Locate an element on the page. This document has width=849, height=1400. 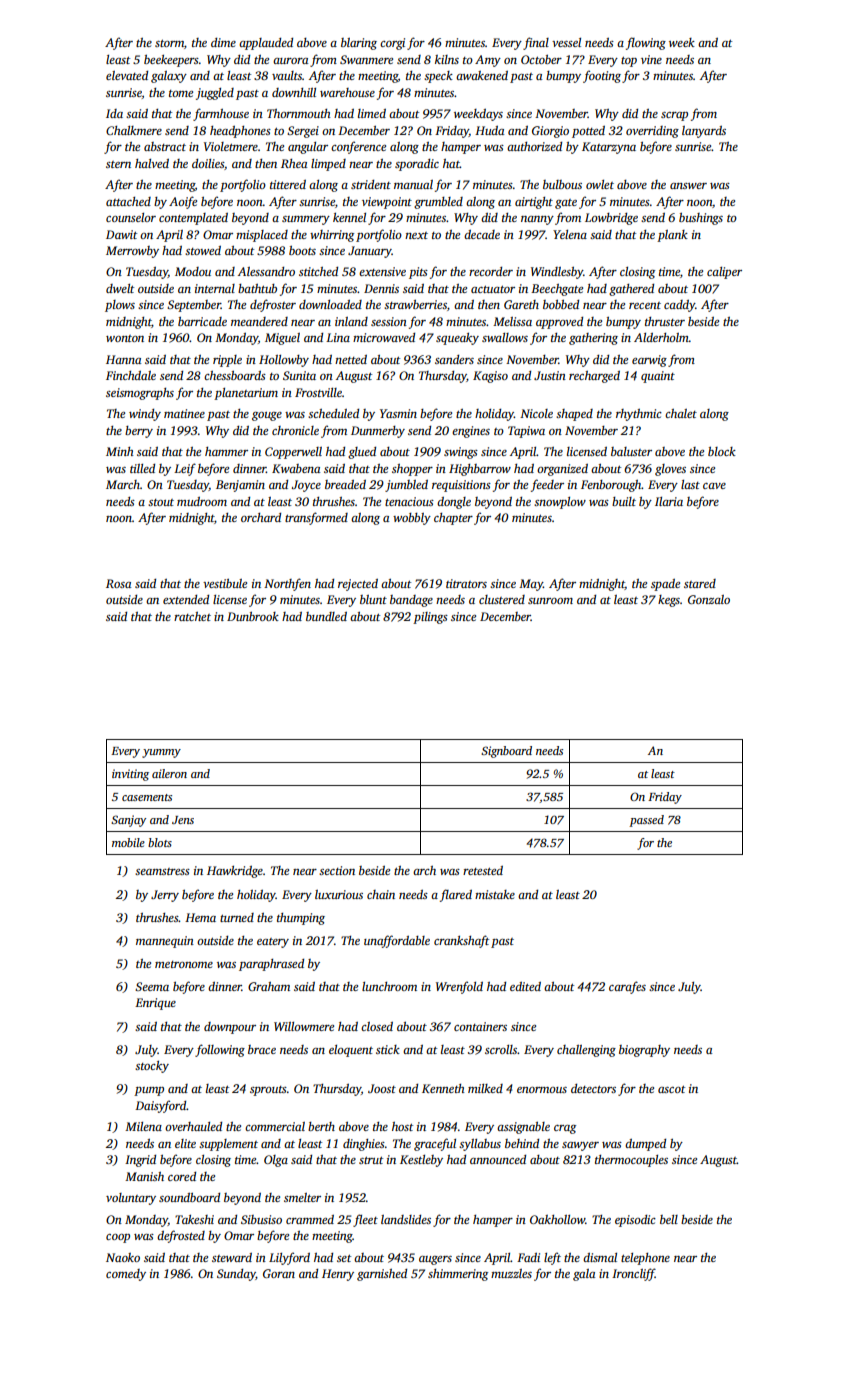
chalet is located at coordinates (681, 413).
